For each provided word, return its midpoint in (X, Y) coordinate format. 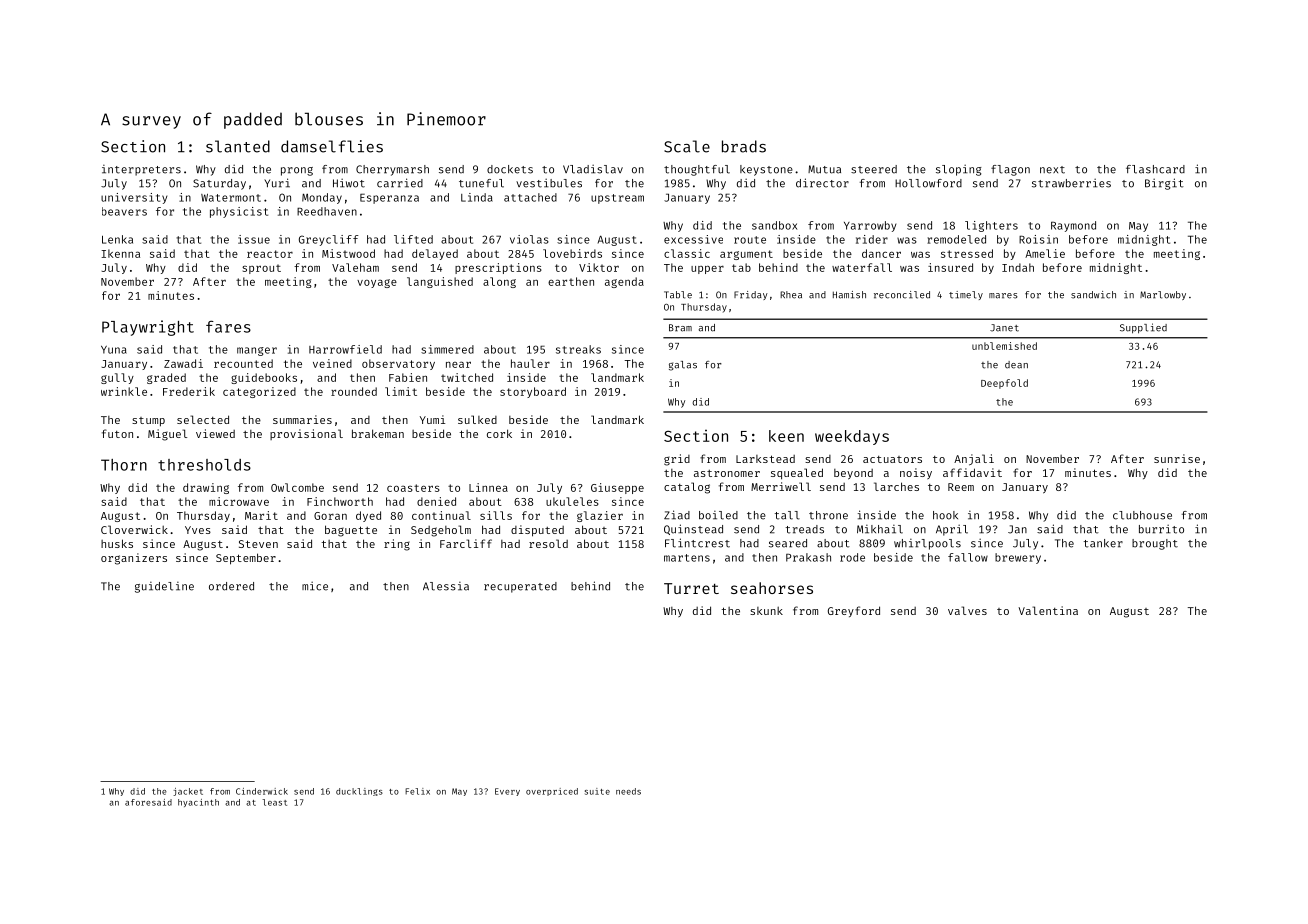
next (1052, 170)
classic (687, 253)
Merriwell (781, 486)
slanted (238, 146)
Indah (1018, 267)
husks (117, 543)
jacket (188, 792)
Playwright (148, 328)
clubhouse (1142, 515)
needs (628, 791)
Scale (687, 146)
